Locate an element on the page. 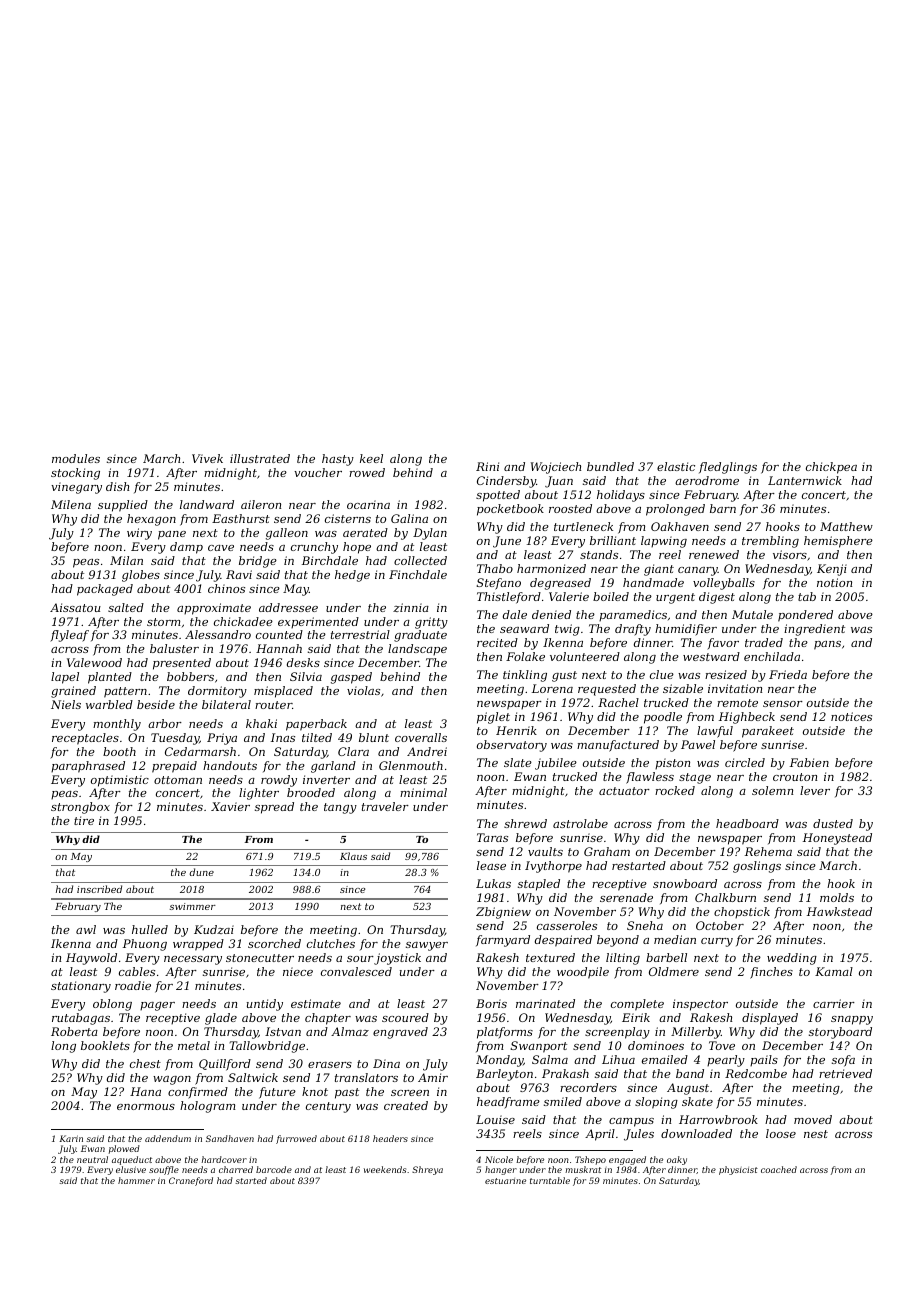 This image has width=924, height=1308. estuarine is located at coordinates (505, 1181).
